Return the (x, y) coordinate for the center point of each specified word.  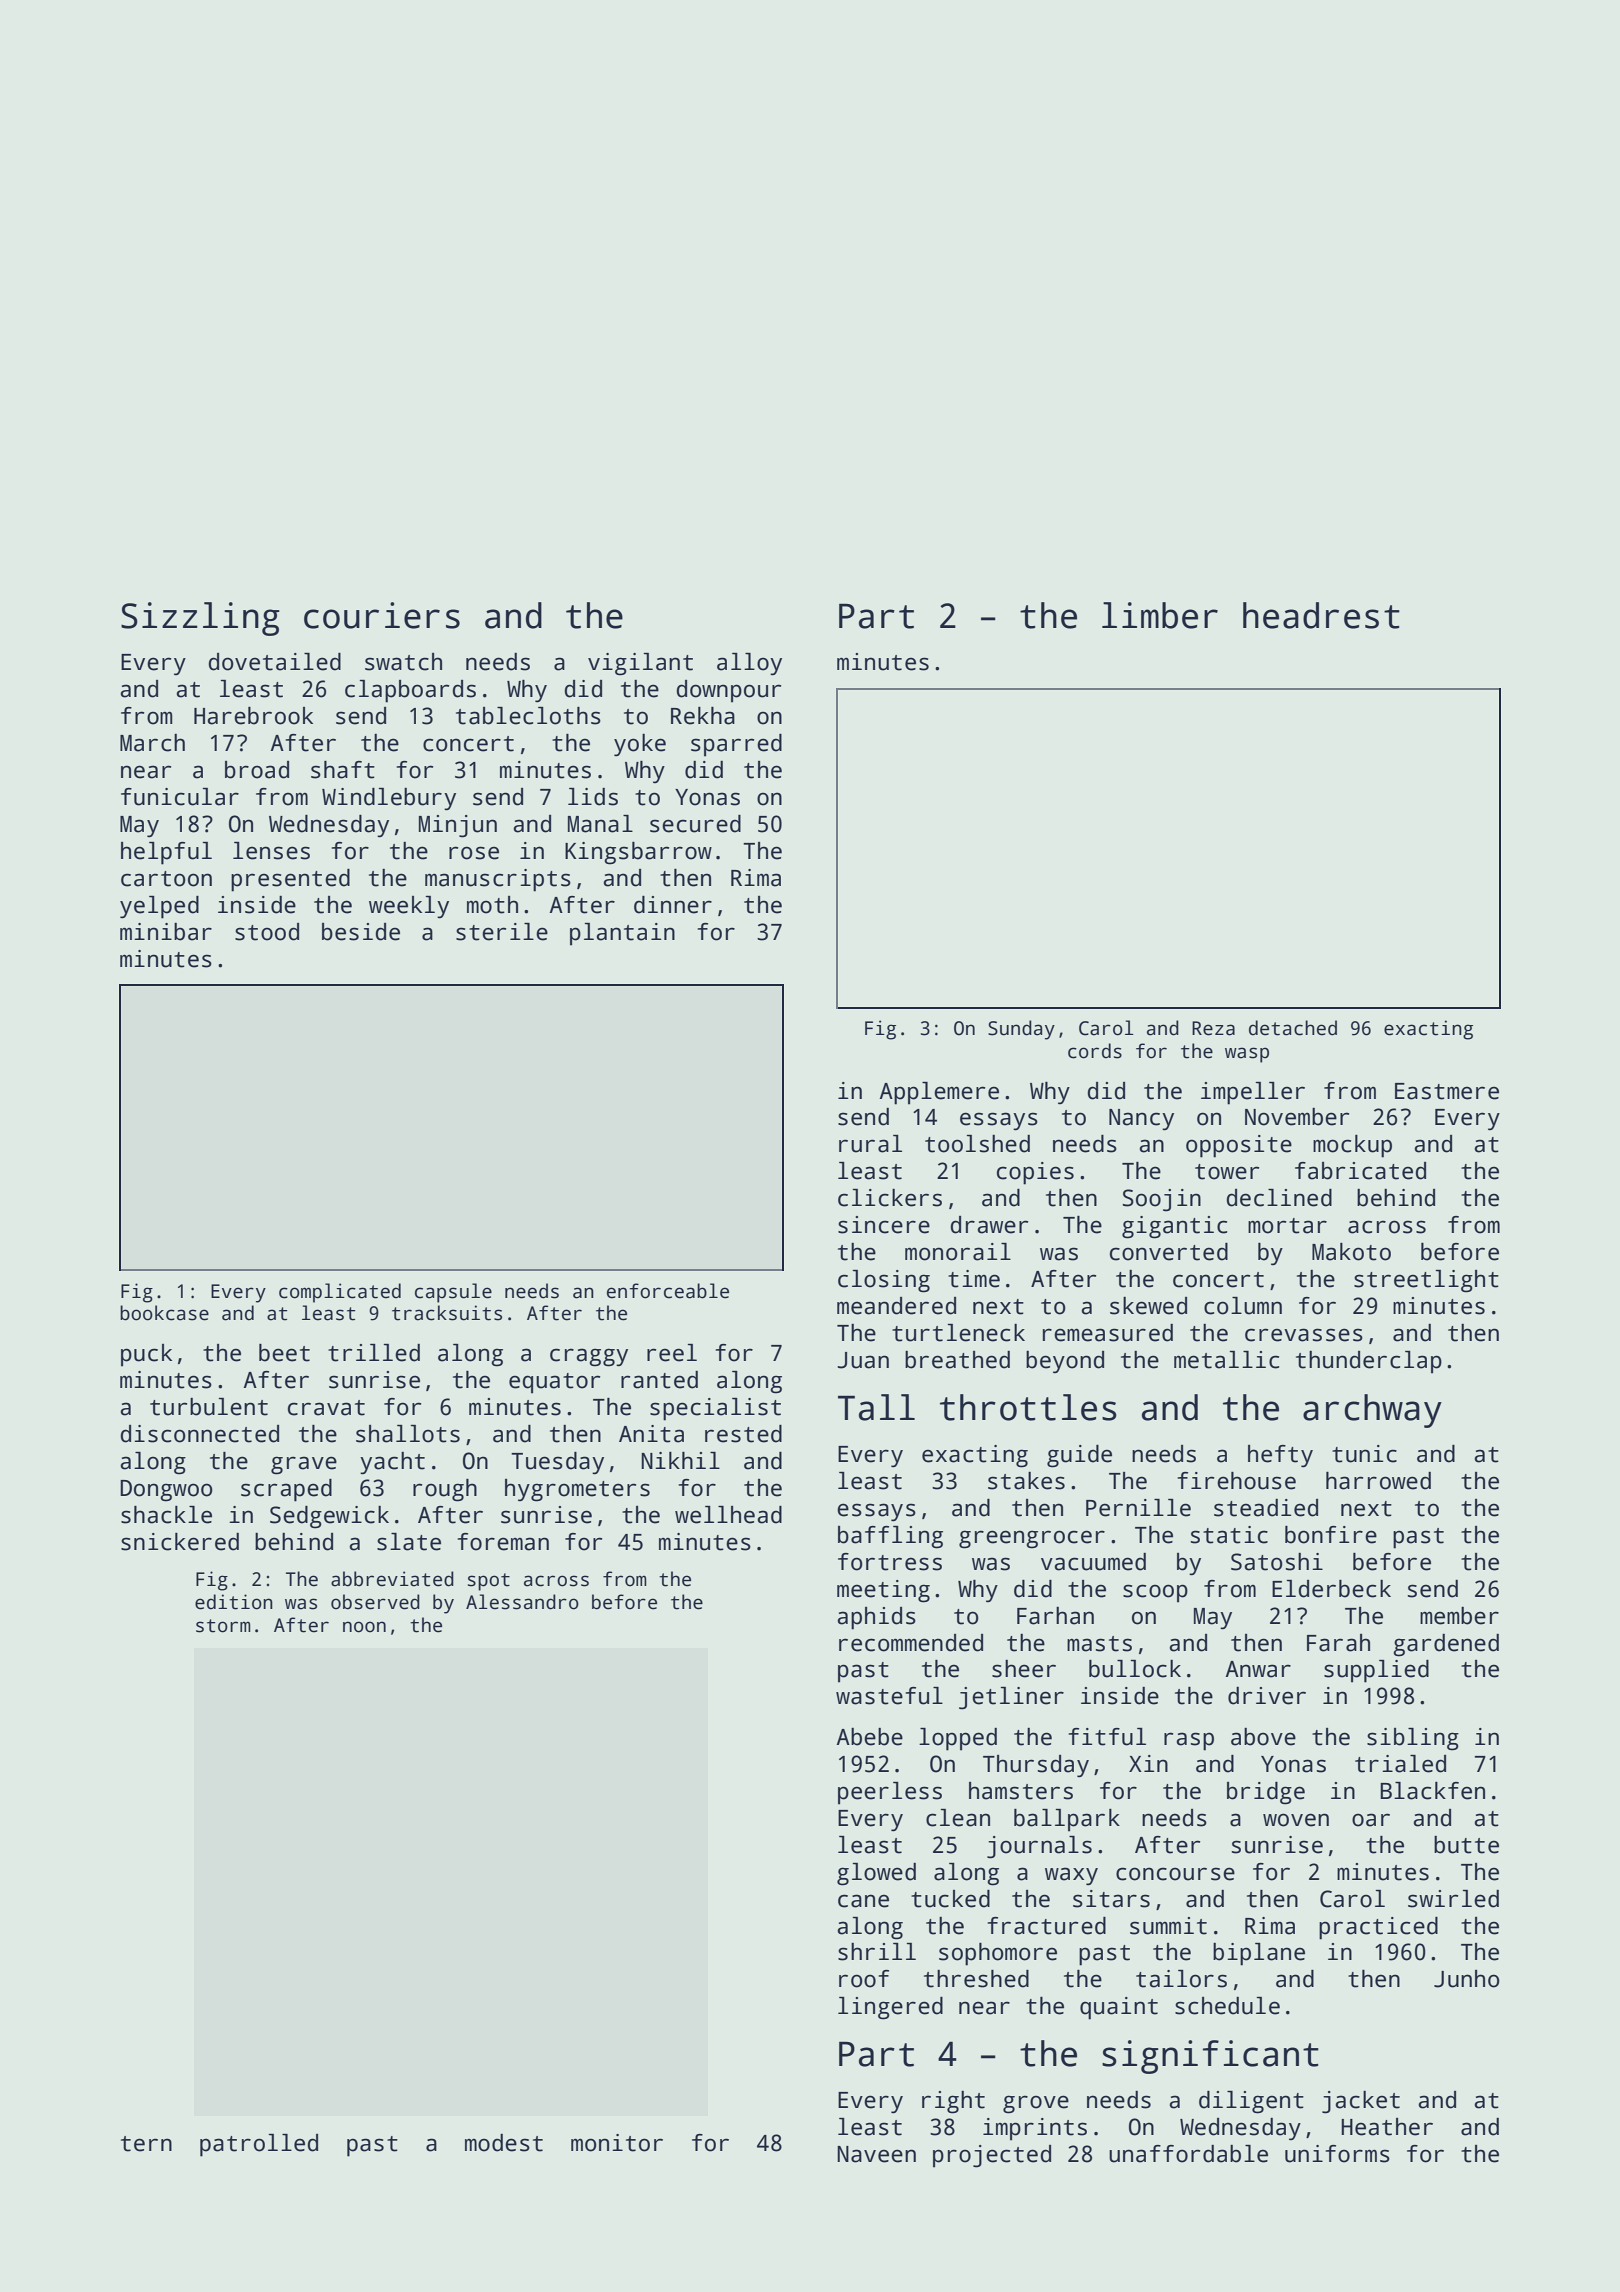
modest (504, 2143)
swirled (1453, 1899)
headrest (1321, 615)
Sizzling (200, 619)
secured (695, 824)
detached (1293, 1028)
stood (267, 932)
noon (364, 1627)
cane (863, 1901)
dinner (673, 905)
